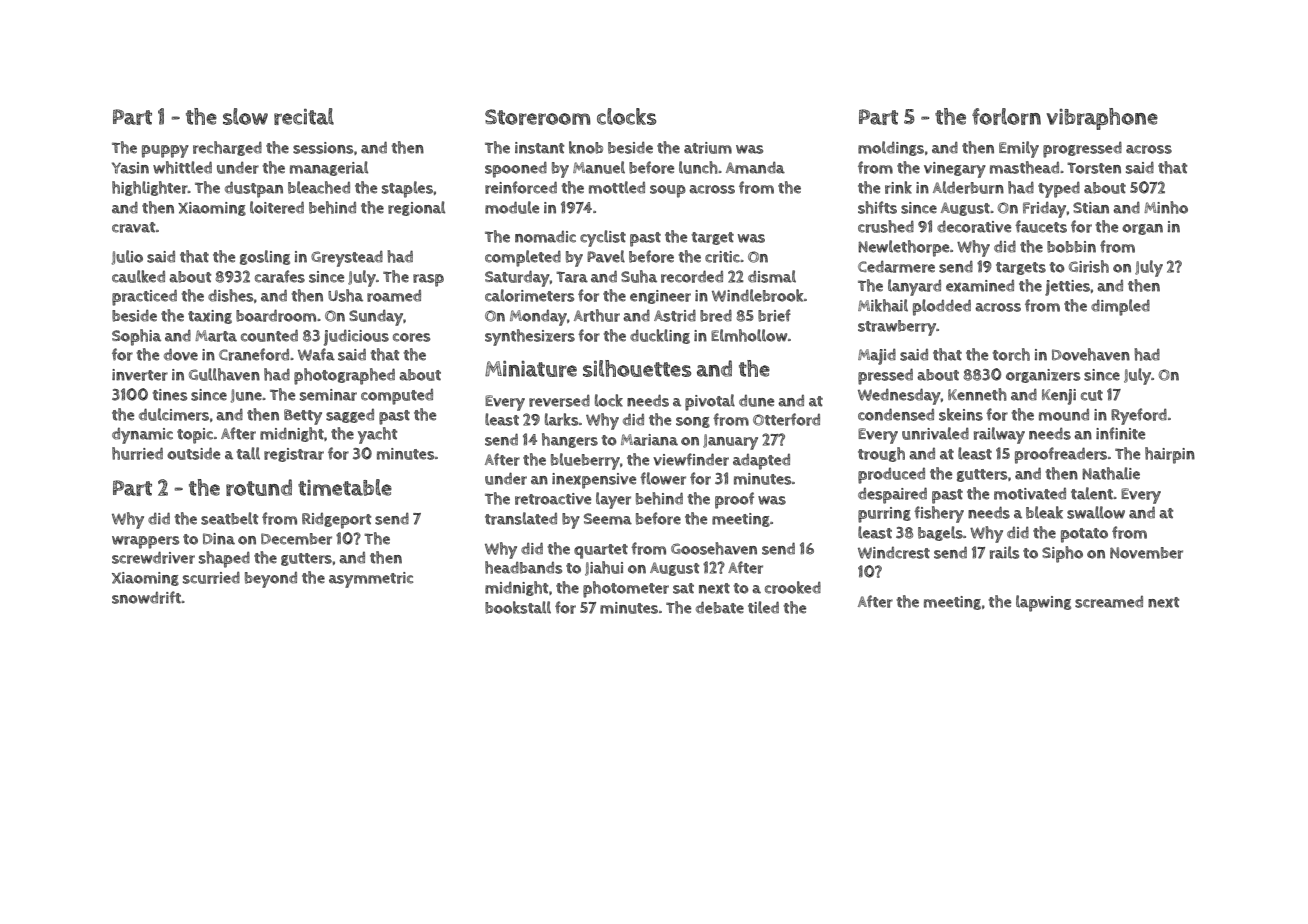 Image resolution: width=1308 pixels, height=924 pixels. I want to click on dimpled, so click(1120, 307).
